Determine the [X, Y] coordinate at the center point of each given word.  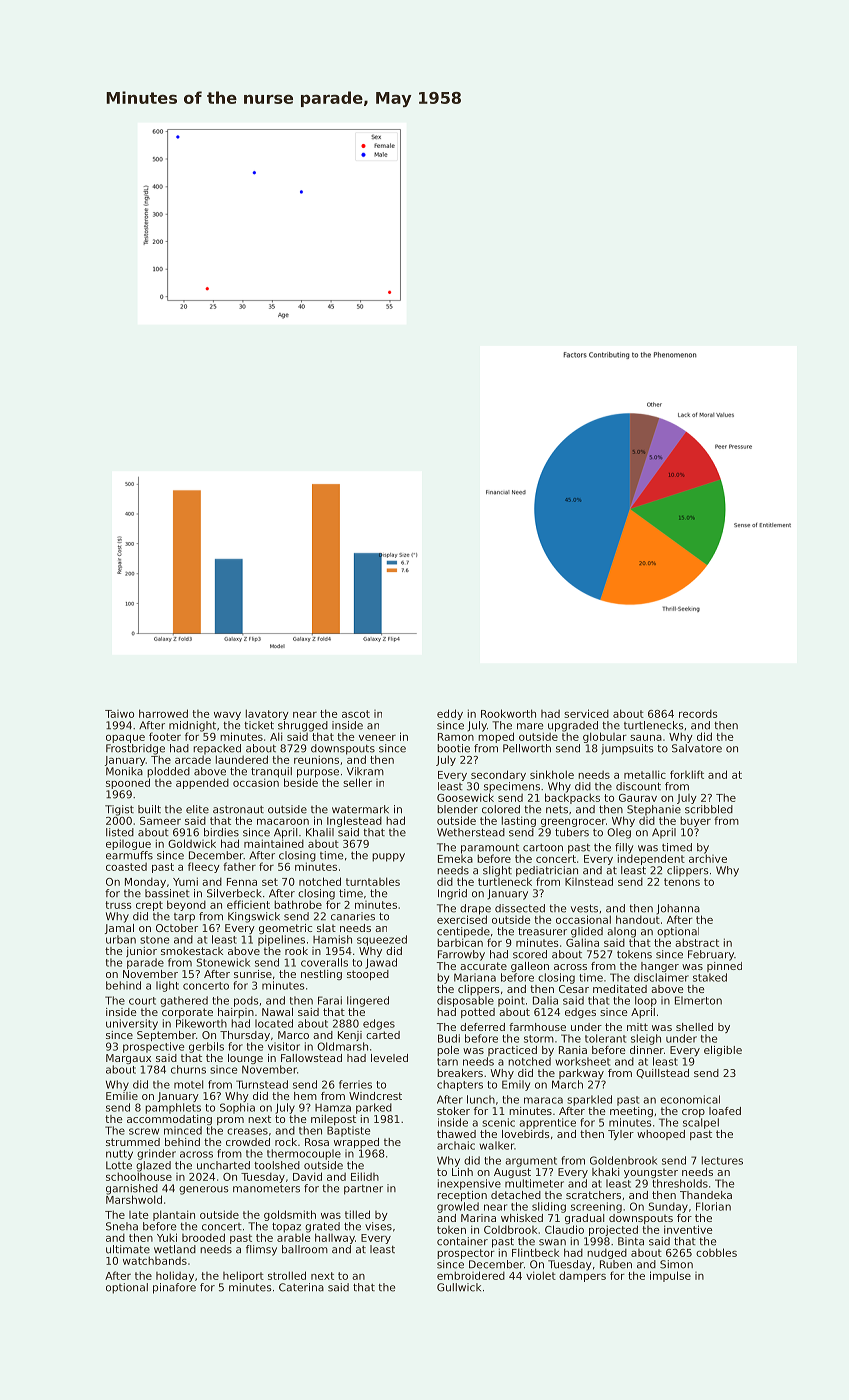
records [698, 713]
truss [118, 905]
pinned [724, 967]
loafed [725, 1111]
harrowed [163, 713]
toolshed [277, 1165]
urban [121, 939]
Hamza [333, 1108]
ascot [356, 714]
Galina [582, 942]
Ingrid [452, 894]
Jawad [381, 963]
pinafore [174, 1288]
